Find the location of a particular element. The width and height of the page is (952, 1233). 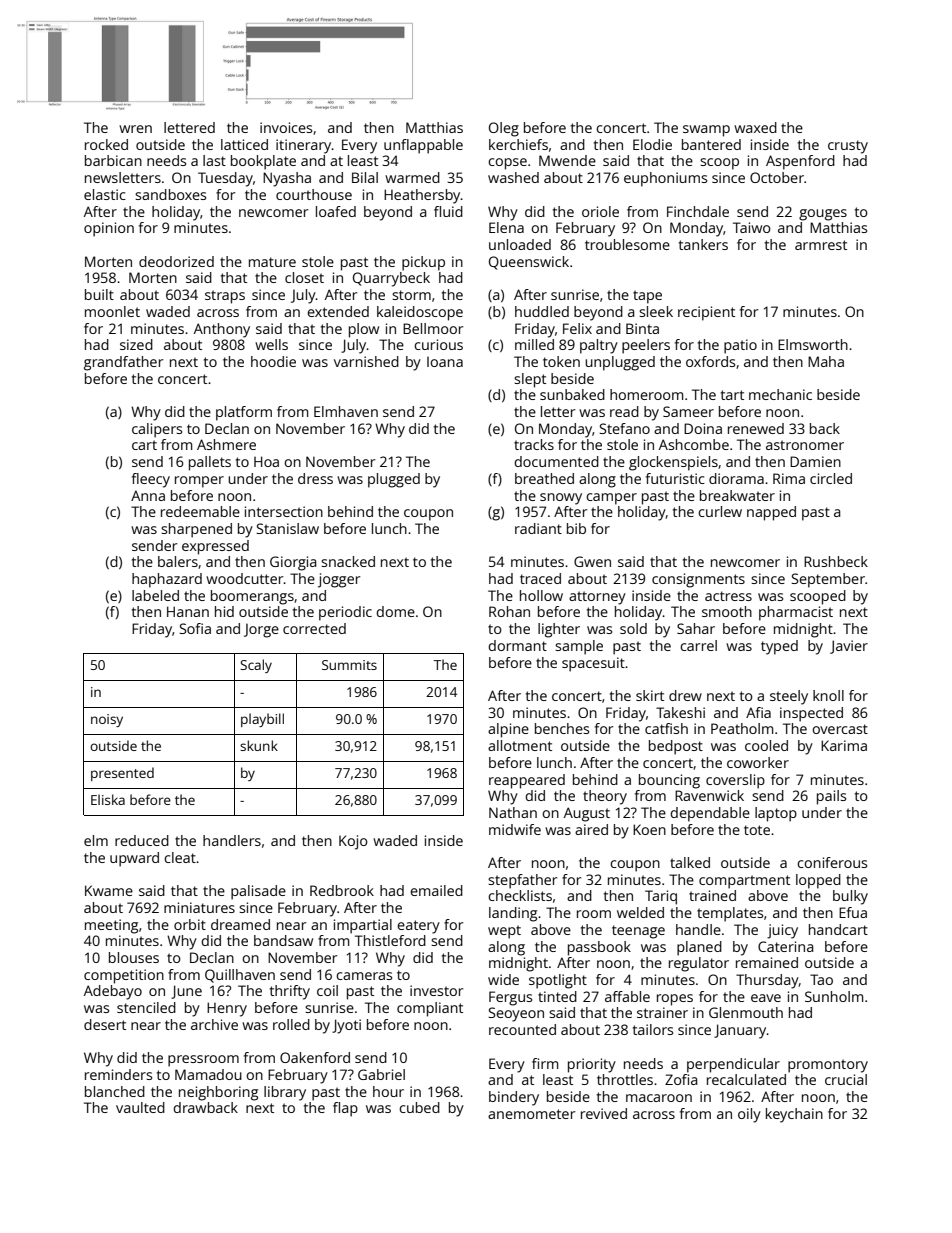

redeemable is located at coordinates (200, 511).
